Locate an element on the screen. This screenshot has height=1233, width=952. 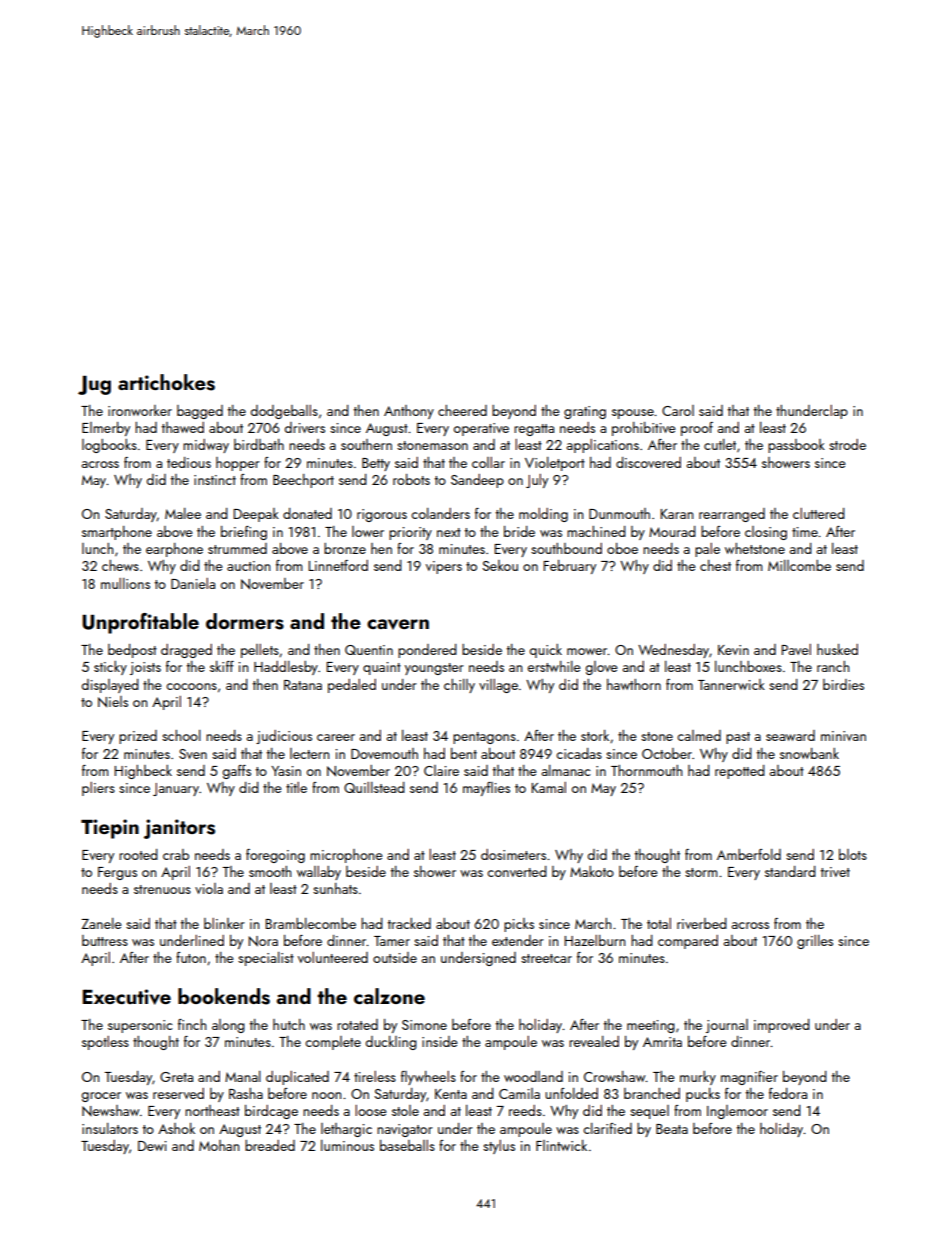
Executive is located at coordinates (126, 997).
